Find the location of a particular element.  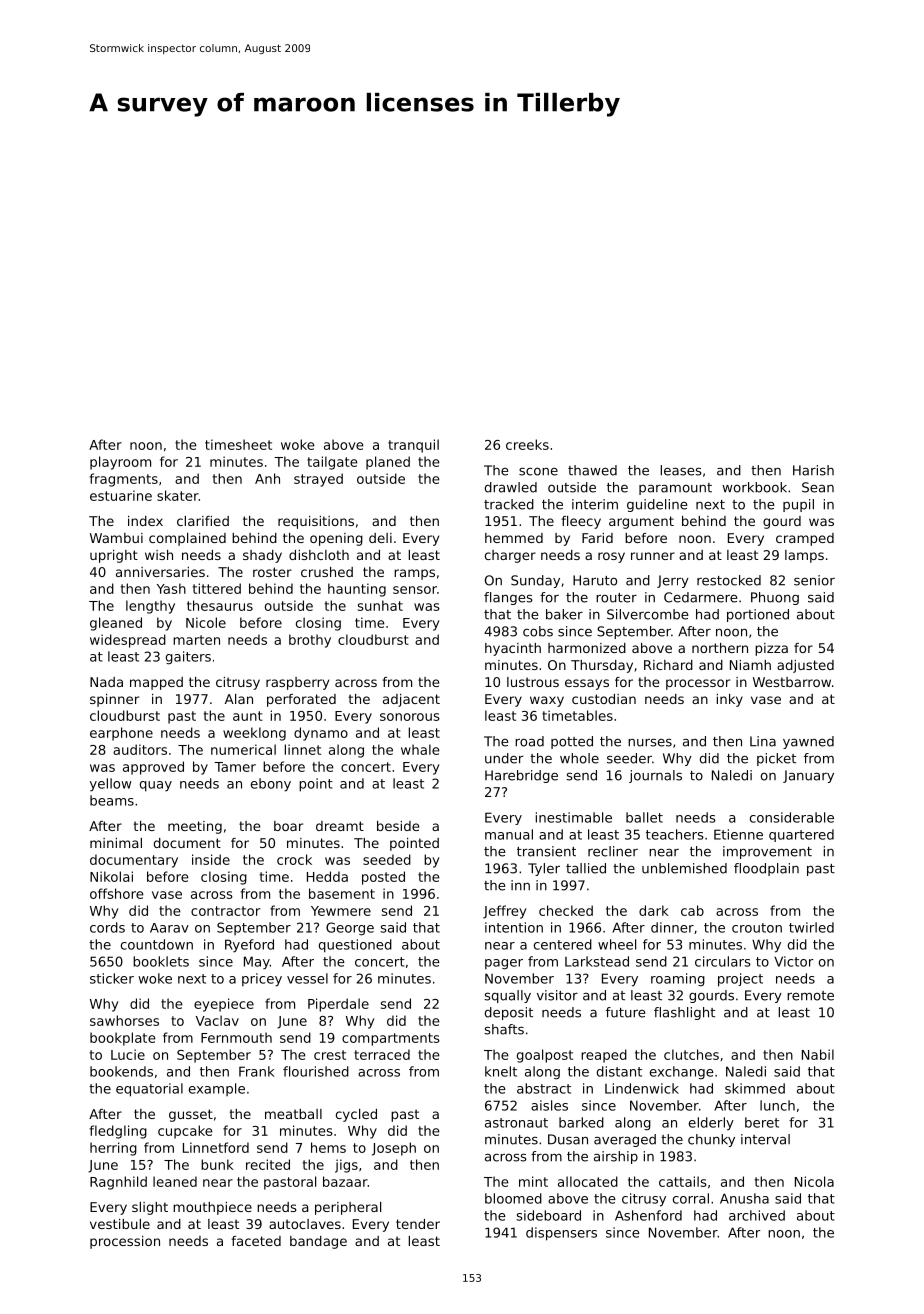

bookplate is located at coordinates (123, 1039).
